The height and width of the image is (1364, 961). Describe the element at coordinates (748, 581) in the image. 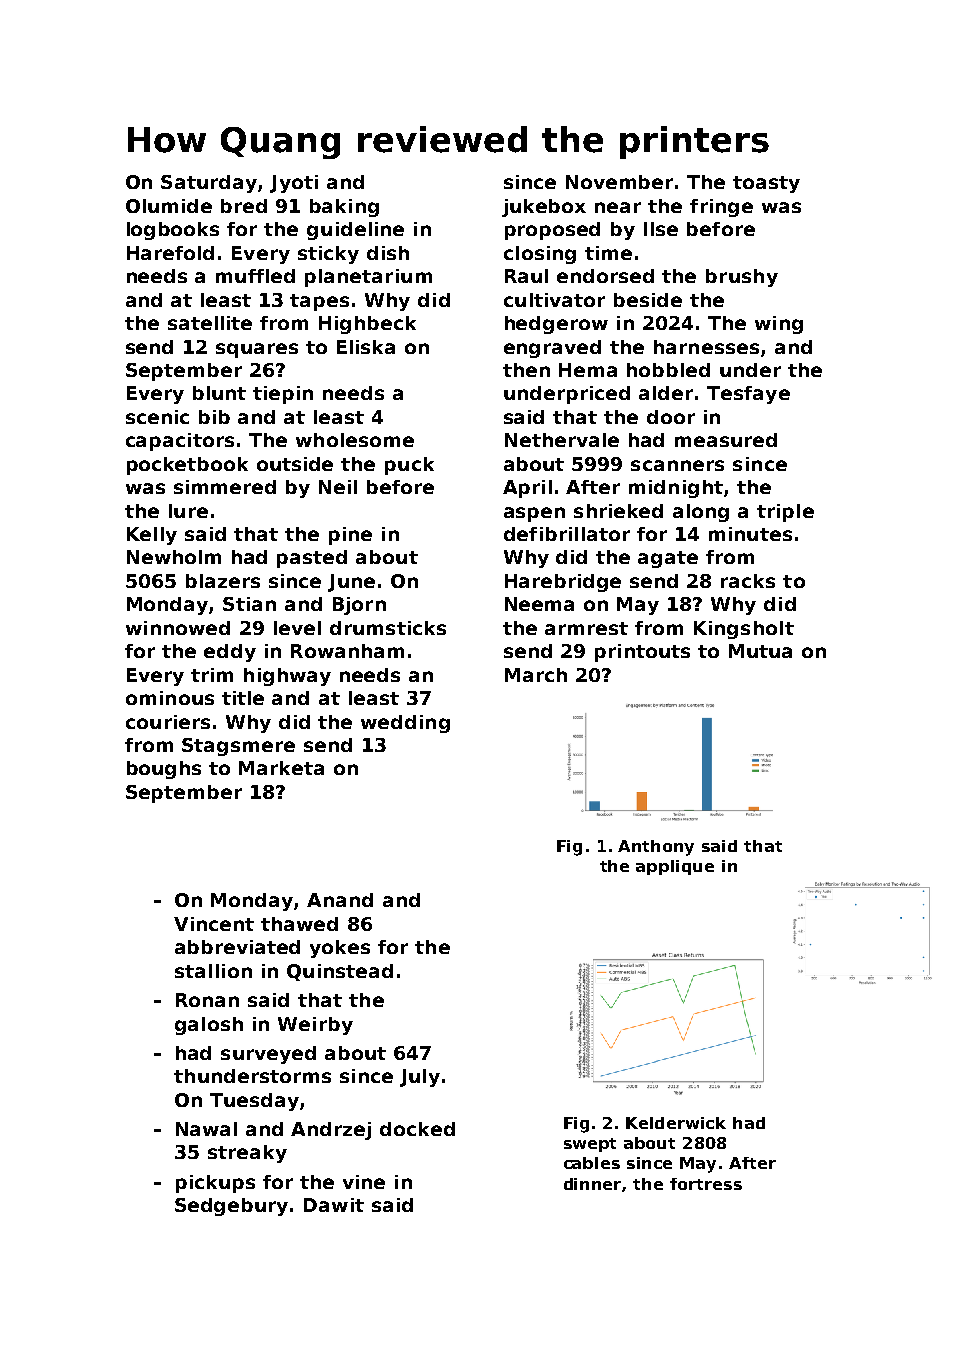

I see `racks` at that location.
